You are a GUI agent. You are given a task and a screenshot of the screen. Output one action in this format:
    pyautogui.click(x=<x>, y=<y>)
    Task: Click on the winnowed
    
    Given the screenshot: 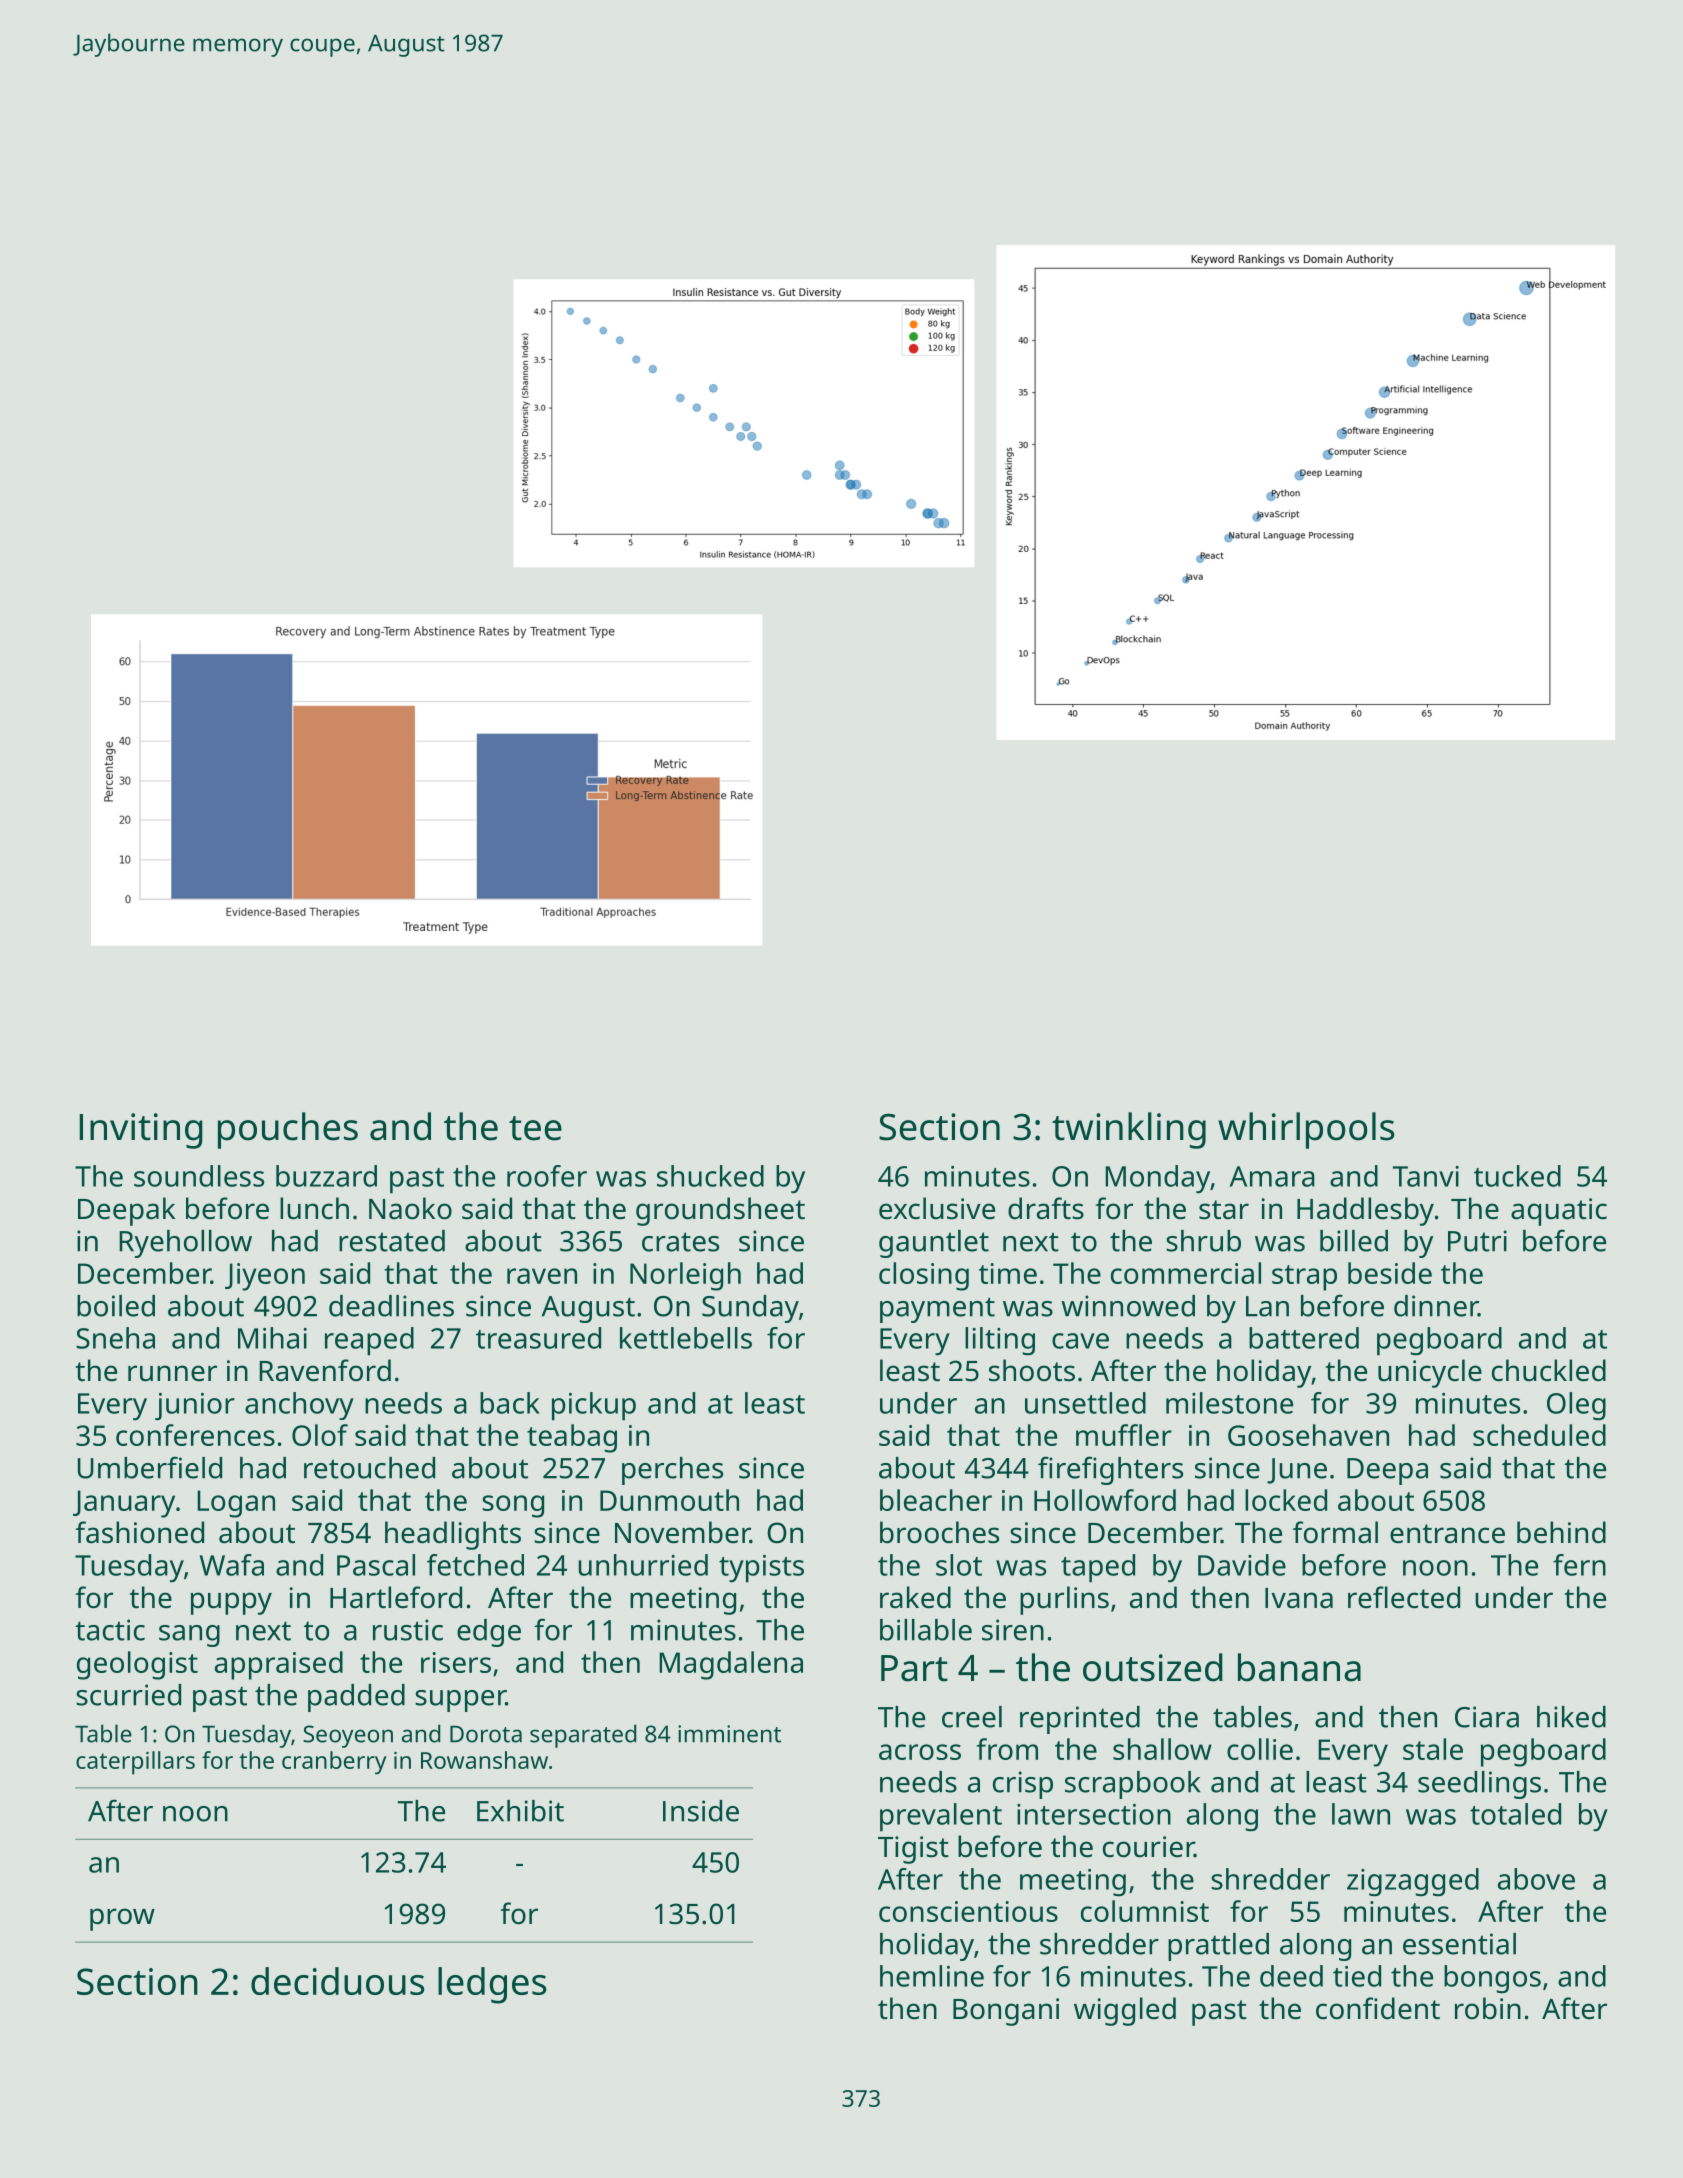 What is the action you would take?
    pyautogui.click(x=1128, y=1306)
